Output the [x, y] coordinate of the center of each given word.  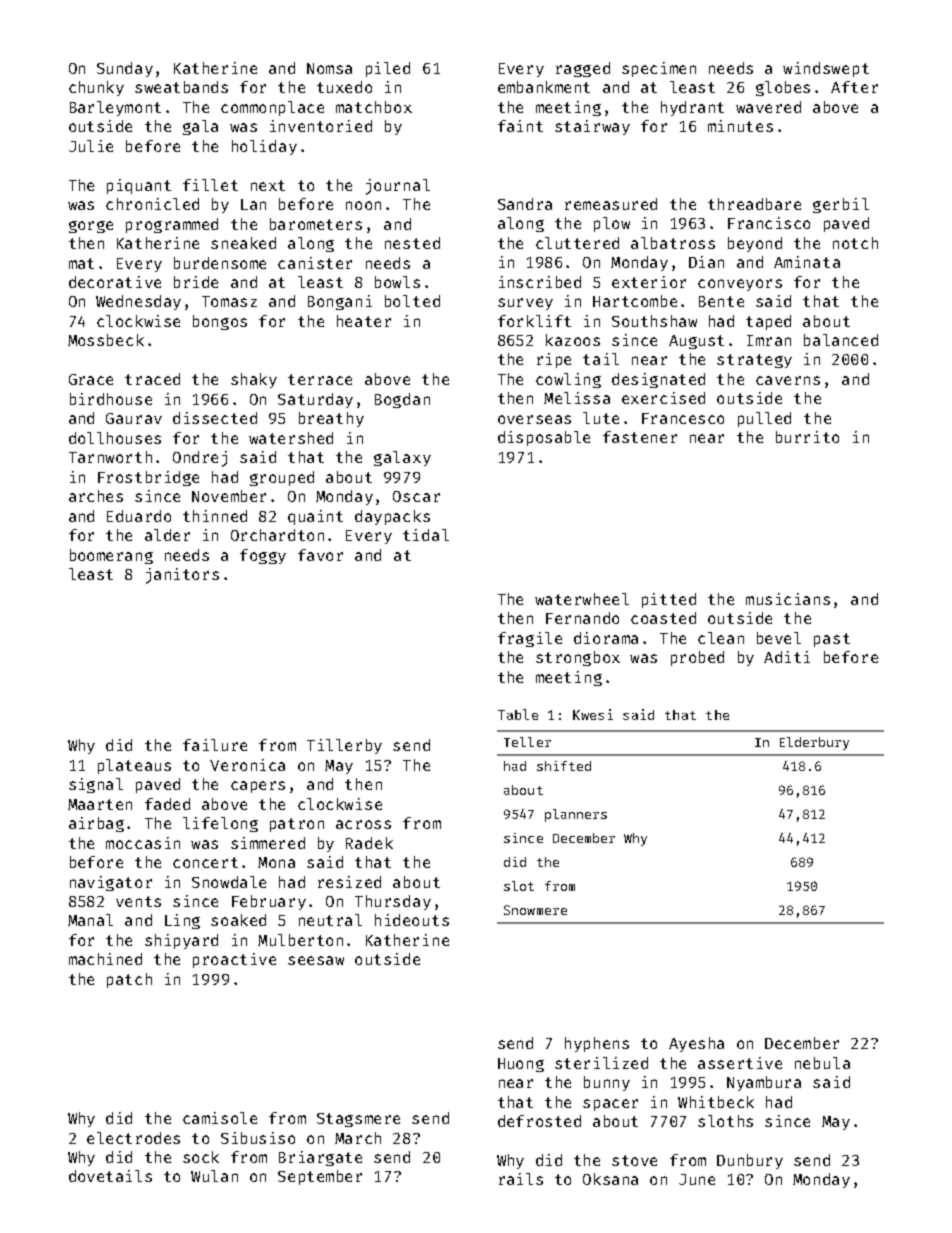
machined [105, 959]
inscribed [540, 282]
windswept [826, 69]
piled [388, 69]
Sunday [125, 69]
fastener [640, 437]
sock [201, 1157]
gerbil [841, 205]
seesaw [316, 960]
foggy [263, 556]
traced [152, 379]
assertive [740, 1063]
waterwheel [582, 599]
